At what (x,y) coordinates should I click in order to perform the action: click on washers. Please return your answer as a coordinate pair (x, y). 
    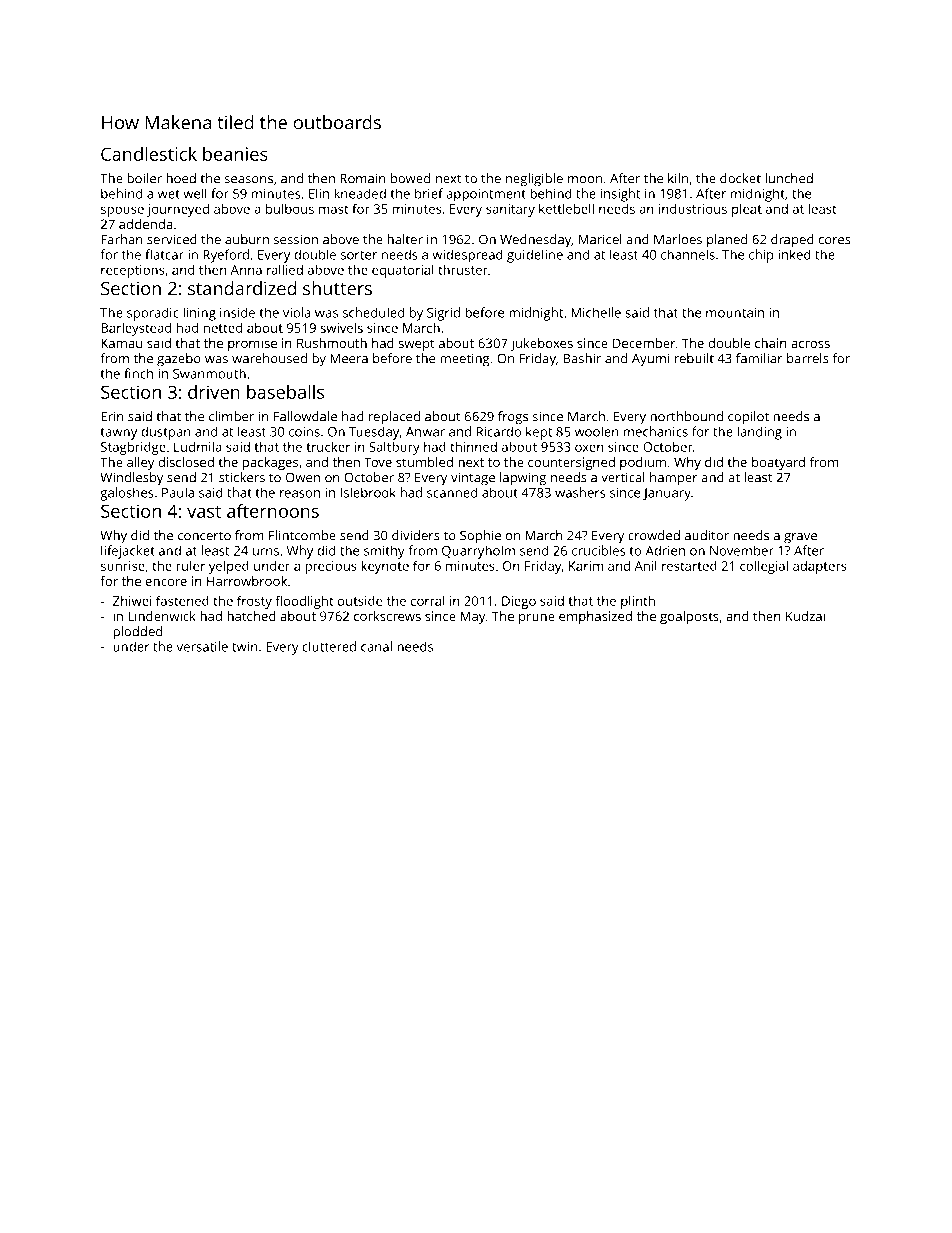
    Looking at the image, I should click on (580, 492).
